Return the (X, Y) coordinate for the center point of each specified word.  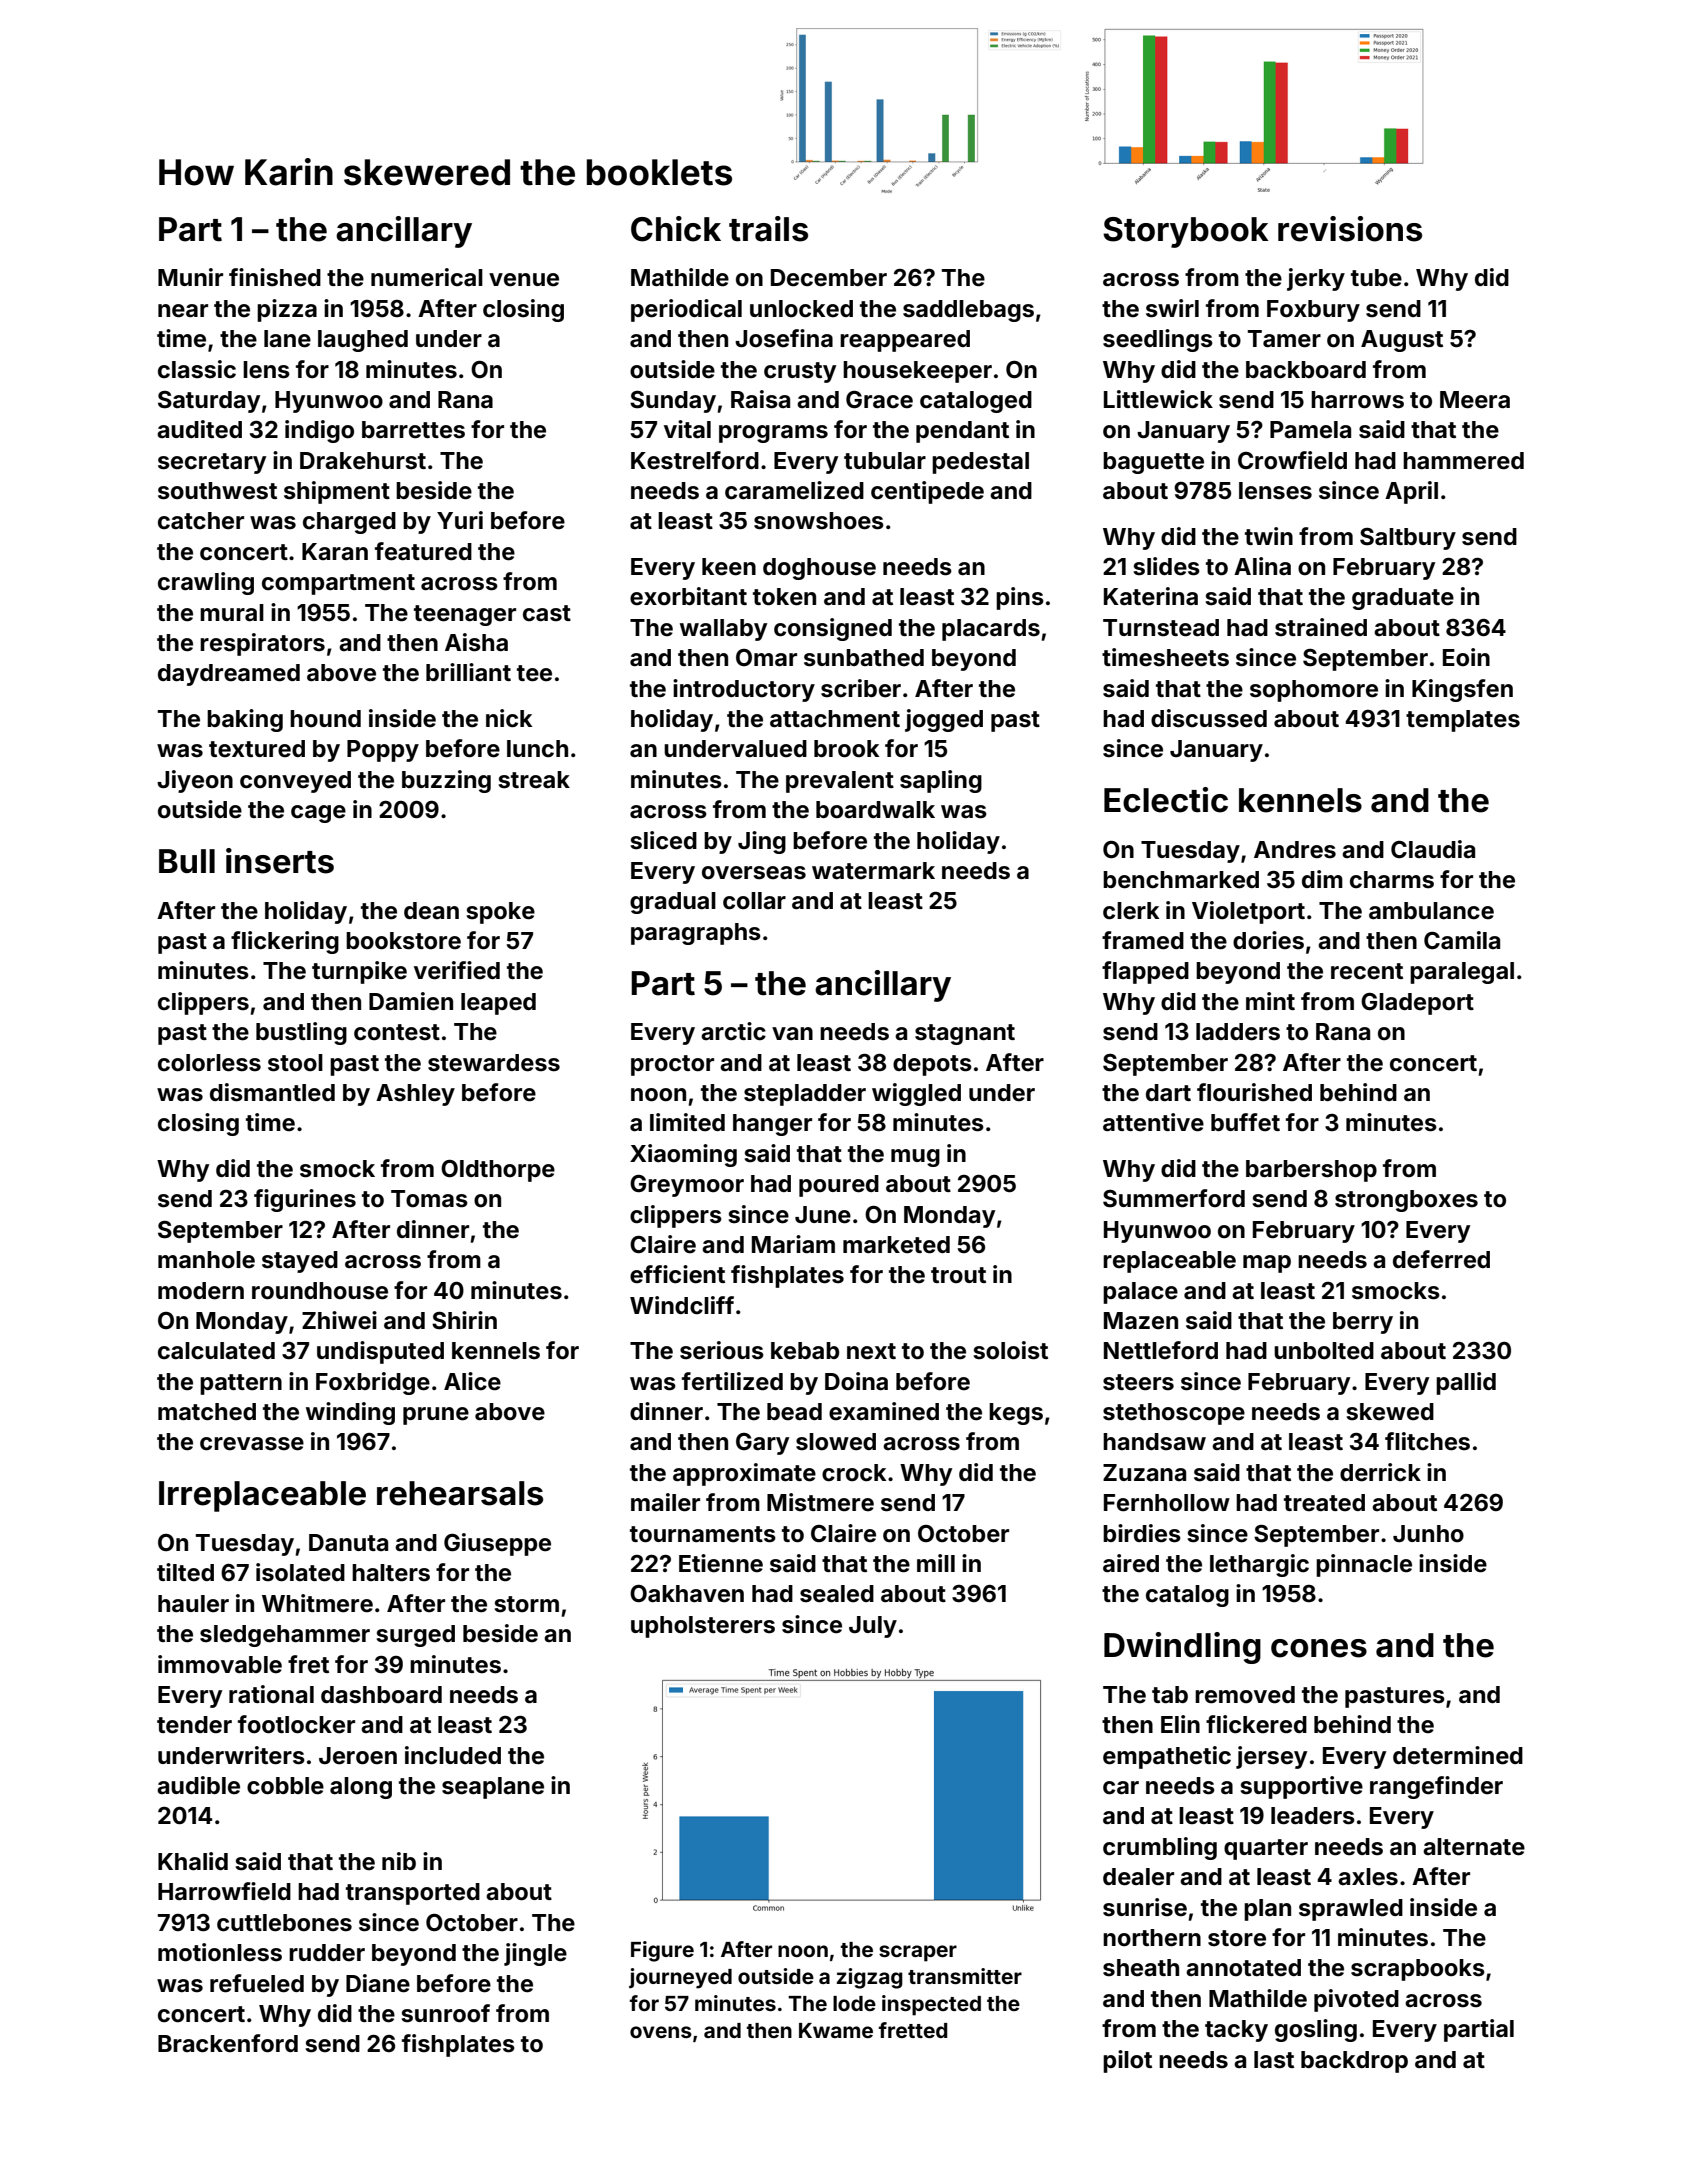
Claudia (1433, 849)
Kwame (836, 2030)
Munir (190, 277)
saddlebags (968, 311)
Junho (1428, 1534)
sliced (664, 840)
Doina (856, 1381)
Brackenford (228, 2043)
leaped (498, 1004)
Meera (1475, 400)
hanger (772, 1125)
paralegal (1462, 973)
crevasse (252, 1444)
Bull (187, 861)
